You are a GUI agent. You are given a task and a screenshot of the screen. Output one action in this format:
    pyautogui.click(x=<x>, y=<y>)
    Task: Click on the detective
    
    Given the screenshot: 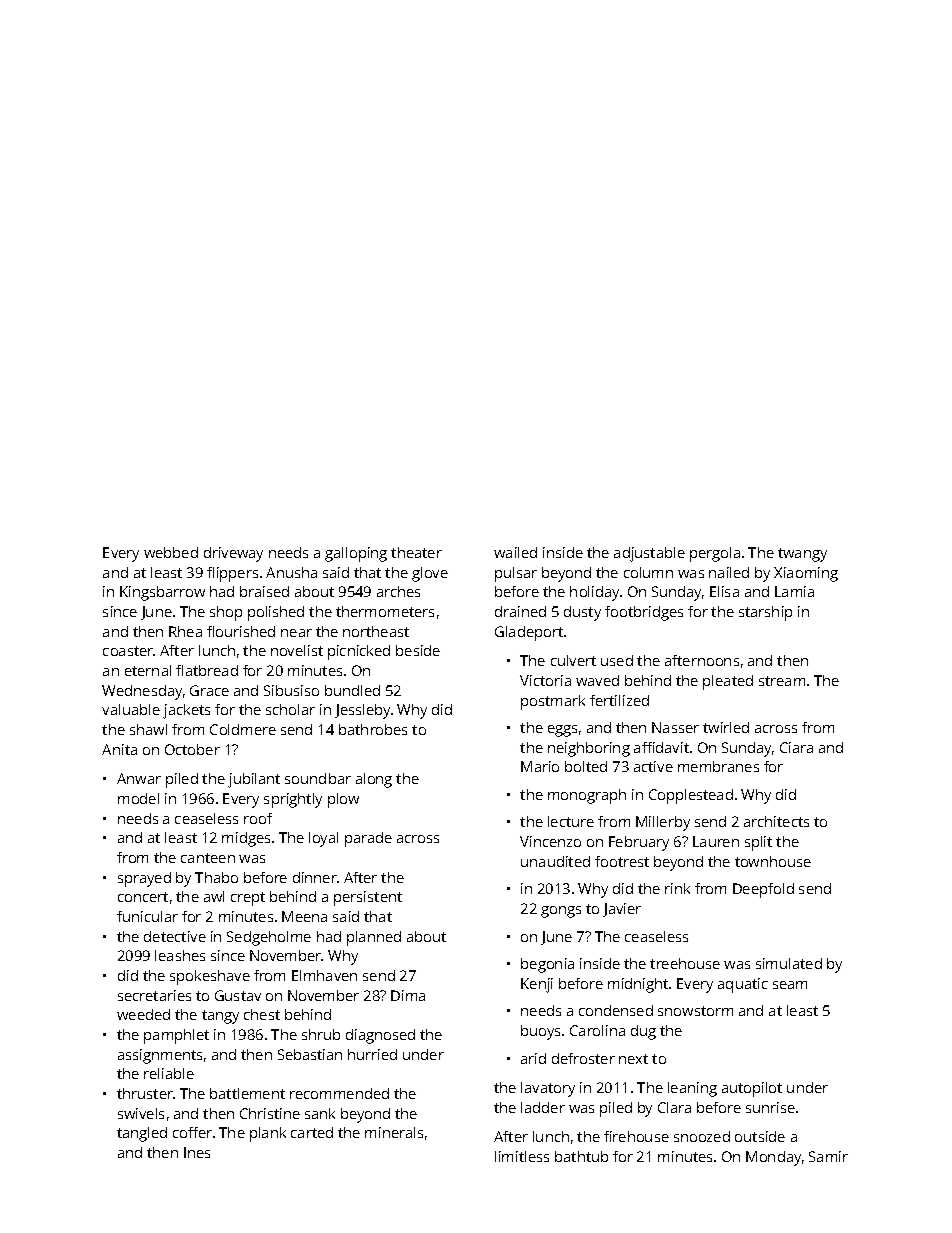 What is the action you would take?
    pyautogui.click(x=175, y=936)
